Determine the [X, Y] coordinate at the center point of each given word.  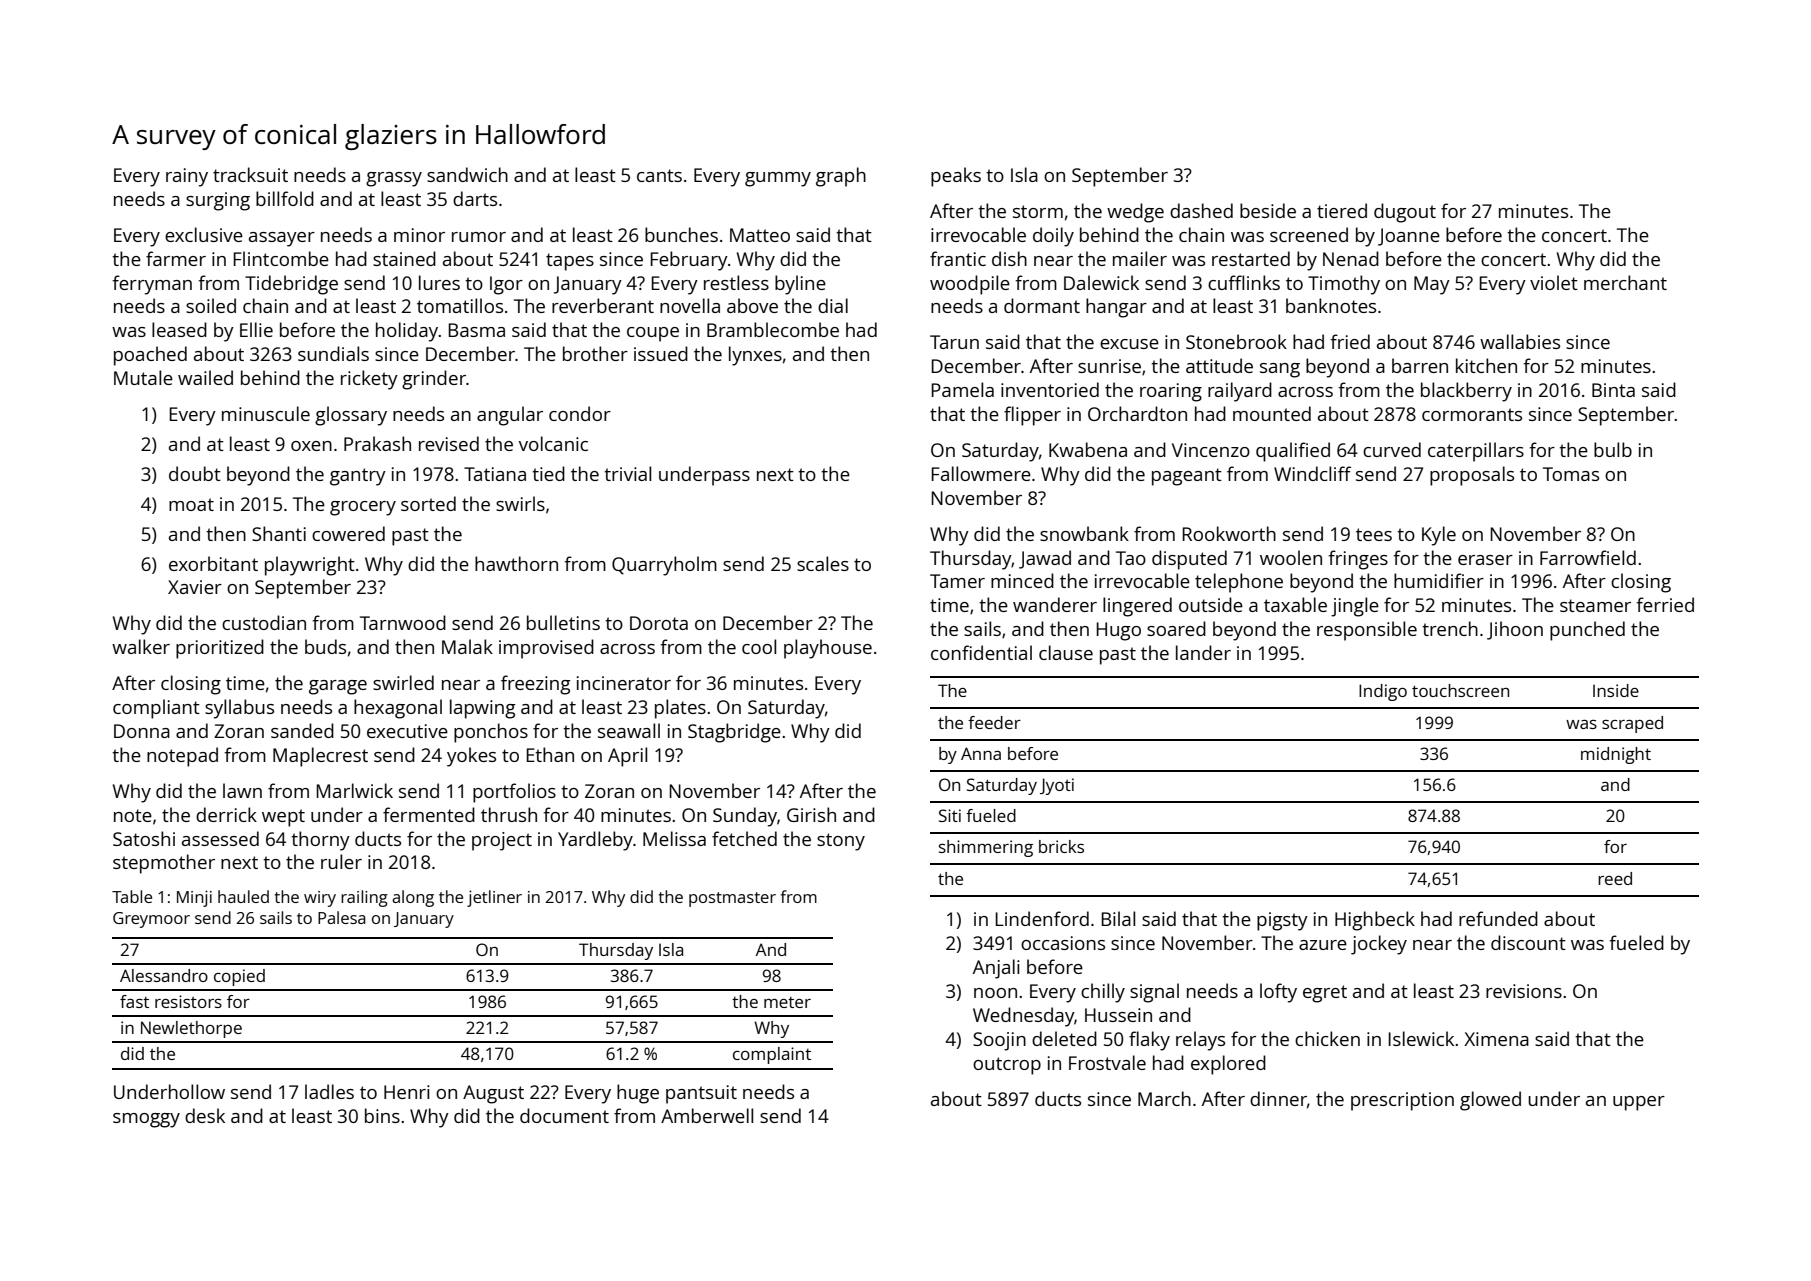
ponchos [491, 733]
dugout [1405, 213]
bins [382, 1115]
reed [1615, 878]
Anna [981, 753]
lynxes [755, 356]
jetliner [494, 898]
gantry [358, 477]
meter [787, 1002]
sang [1280, 370]
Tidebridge [291, 285]
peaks [956, 177]
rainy [187, 177]
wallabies [1520, 341]
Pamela [963, 389]
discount [1528, 942]
